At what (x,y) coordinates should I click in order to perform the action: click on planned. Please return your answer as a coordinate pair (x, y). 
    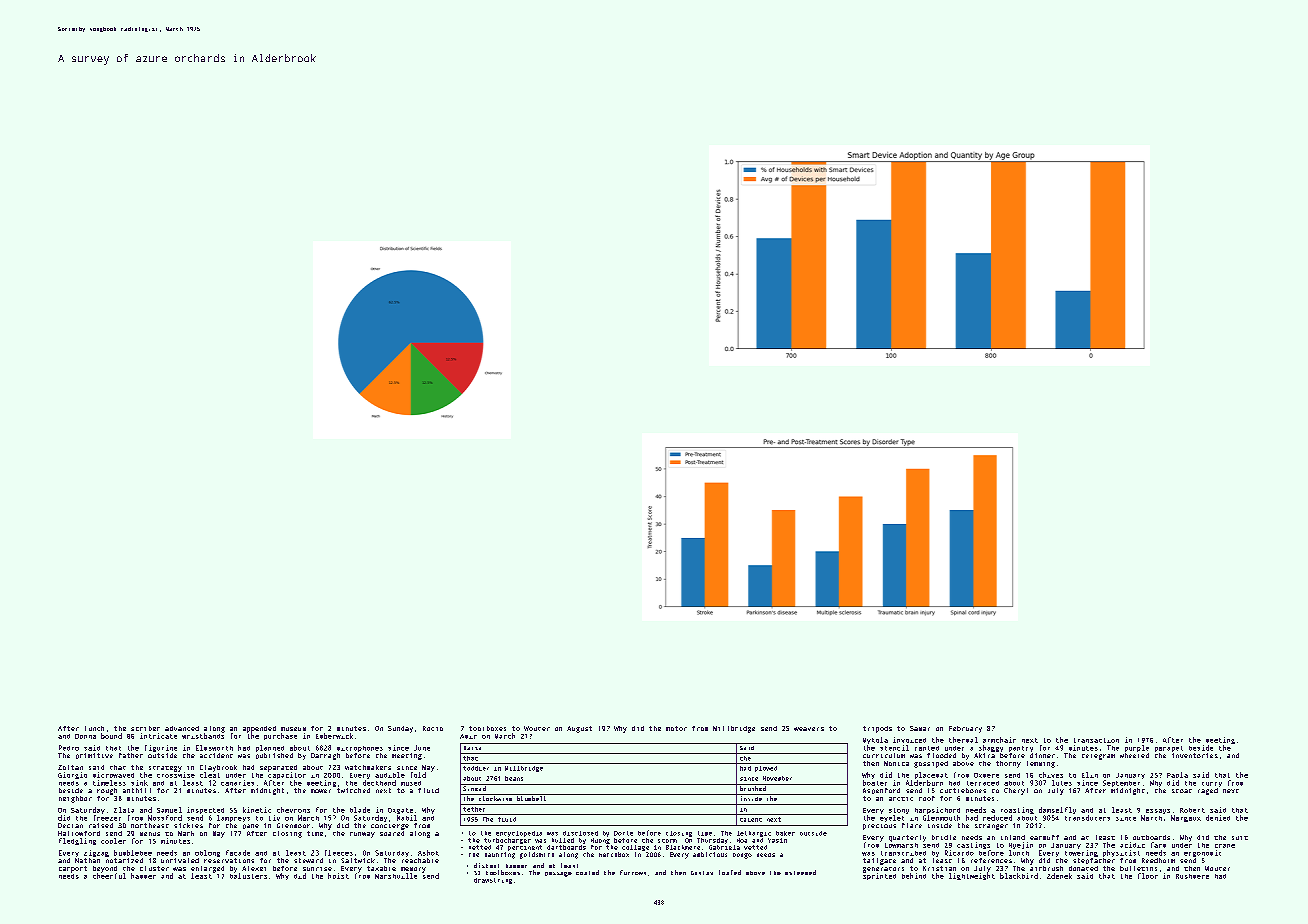
    Looking at the image, I should click on (270, 748).
